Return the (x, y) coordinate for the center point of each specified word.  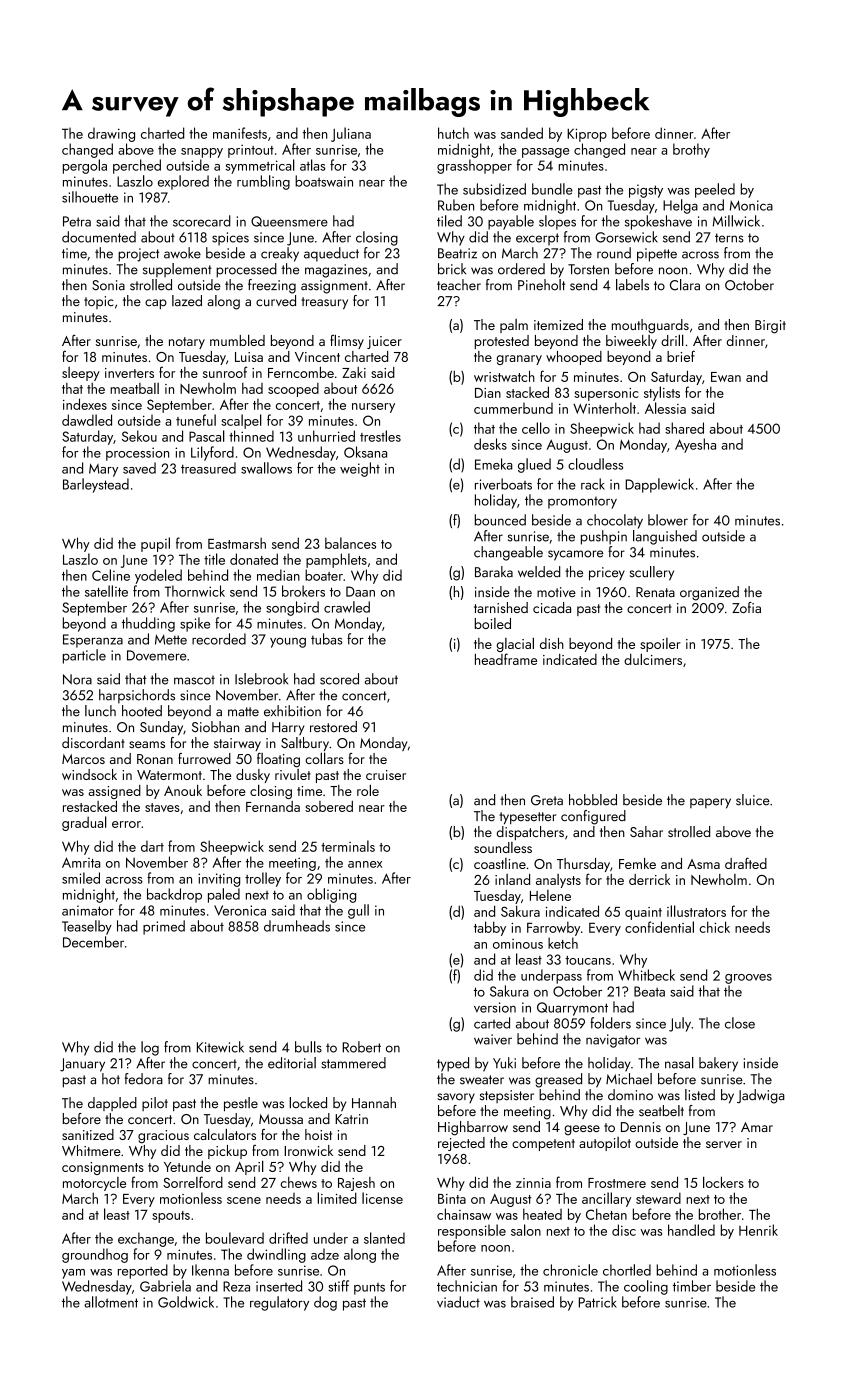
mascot (194, 680)
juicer (384, 342)
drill (672, 340)
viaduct (458, 1302)
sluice (753, 800)
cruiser (386, 775)
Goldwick (186, 1302)
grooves (748, 979)
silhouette (90, 197)
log (150, 1048)
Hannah (374, 1103)
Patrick (598, 1302)
